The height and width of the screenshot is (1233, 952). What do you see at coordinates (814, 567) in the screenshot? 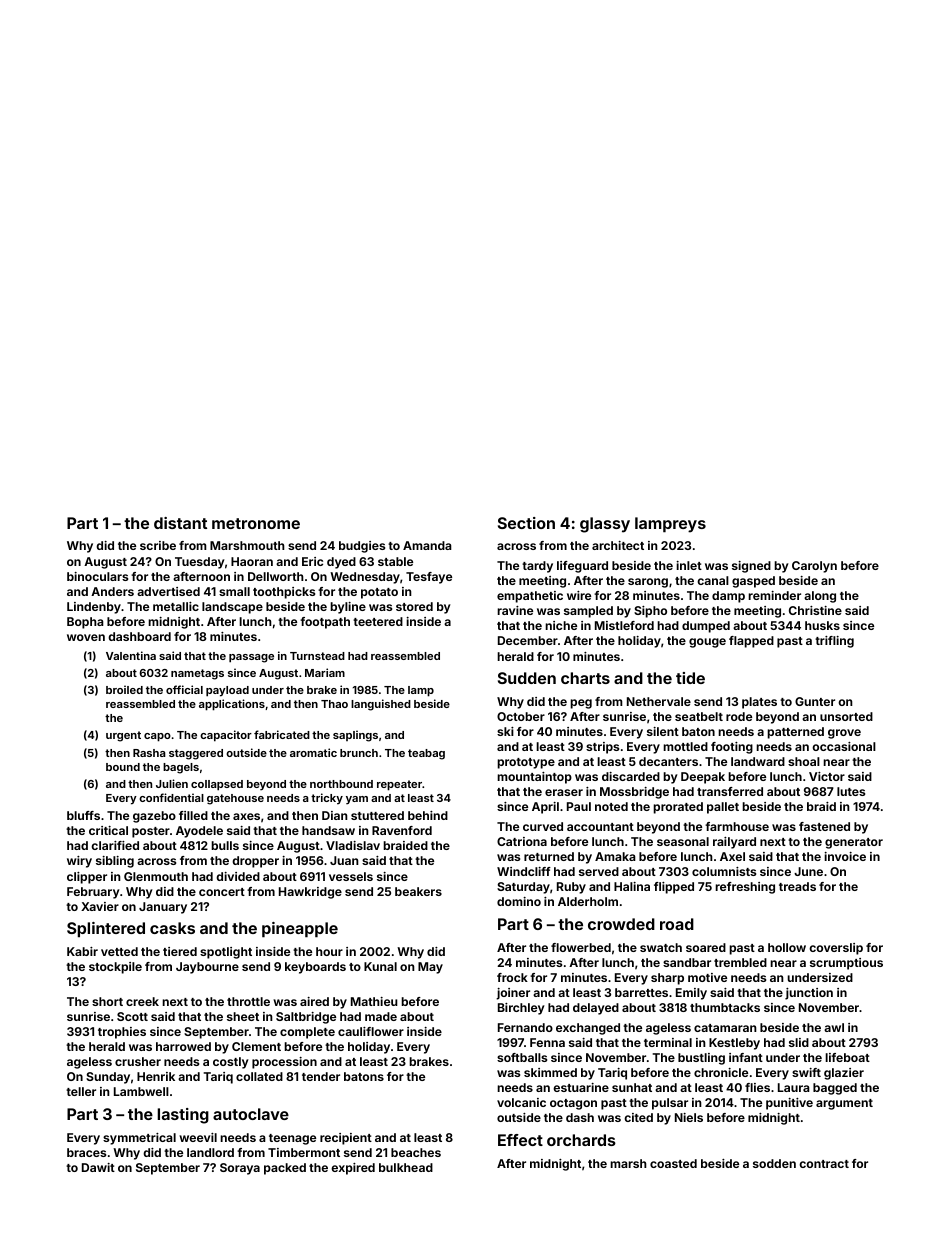
I see `Carolyn` at bounding box center [814, 567].
